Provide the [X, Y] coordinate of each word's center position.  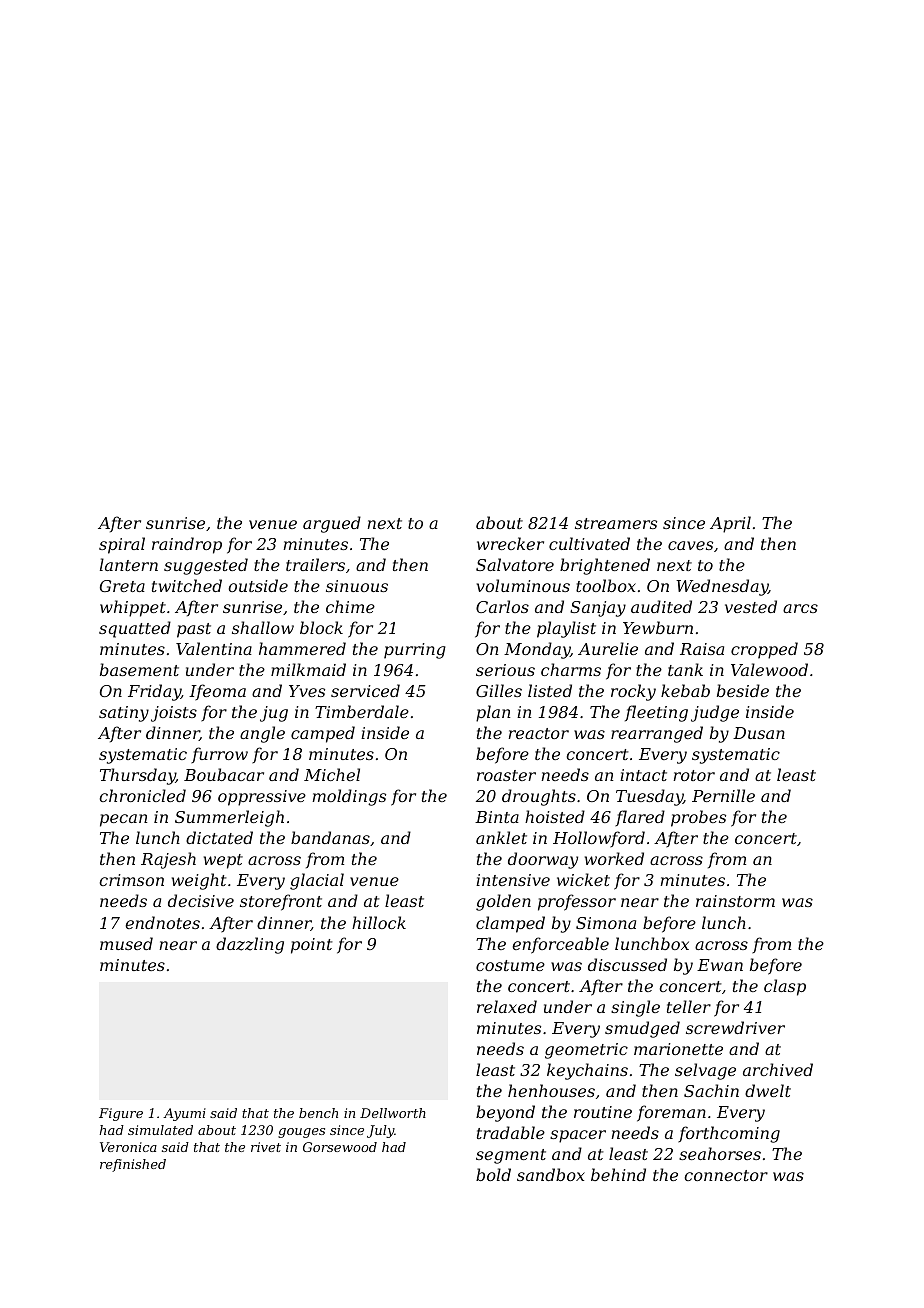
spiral [122, 545]
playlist [566, 629]
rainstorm [735, 901]
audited [661, 606]
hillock [379, 922]
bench [318, 1113]
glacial [317, 881]
